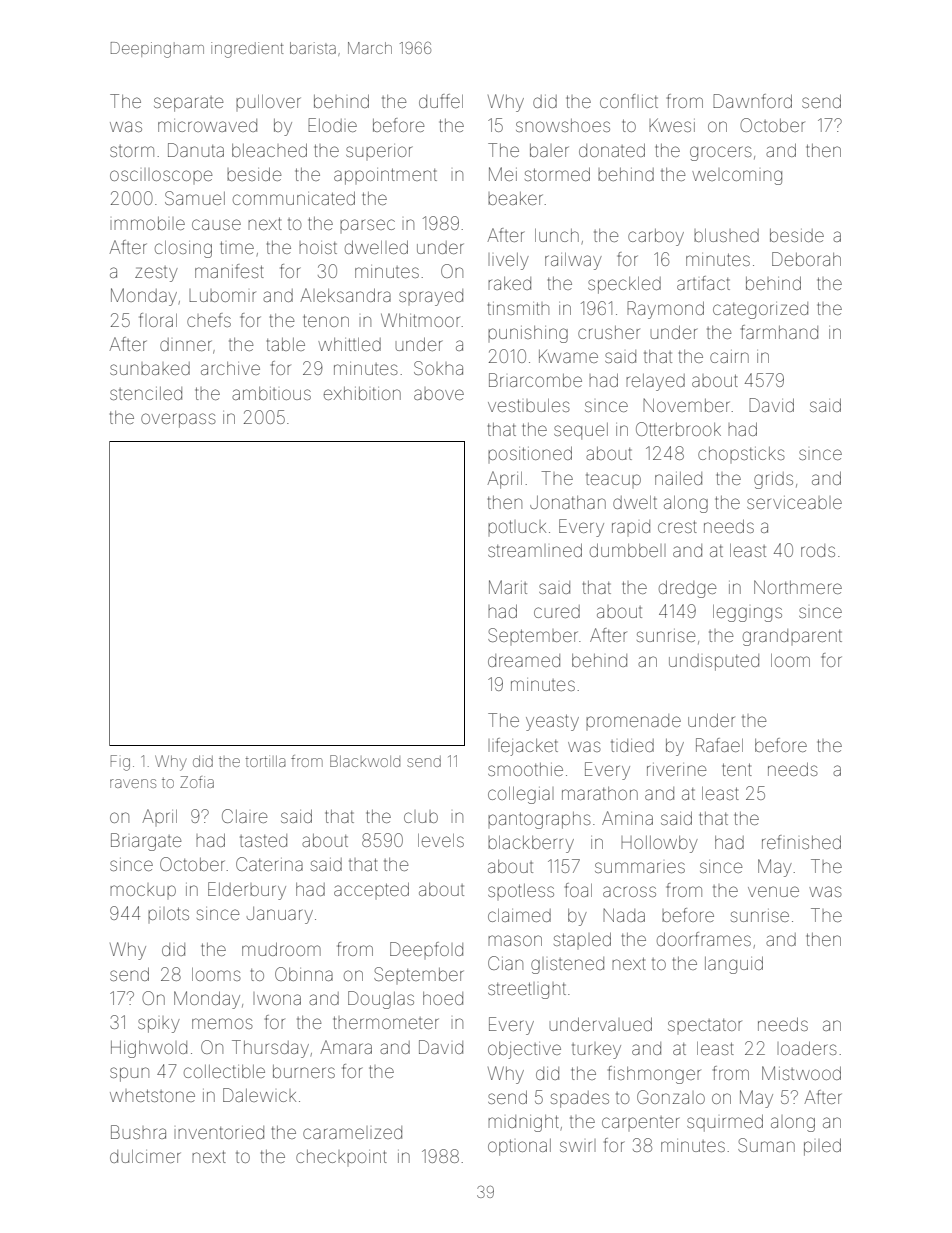 The height and width of the screenshot is (1233, 952). Describe the element at coordinates (779, 332) in the screenshot. I see `farmhand` at that location.
